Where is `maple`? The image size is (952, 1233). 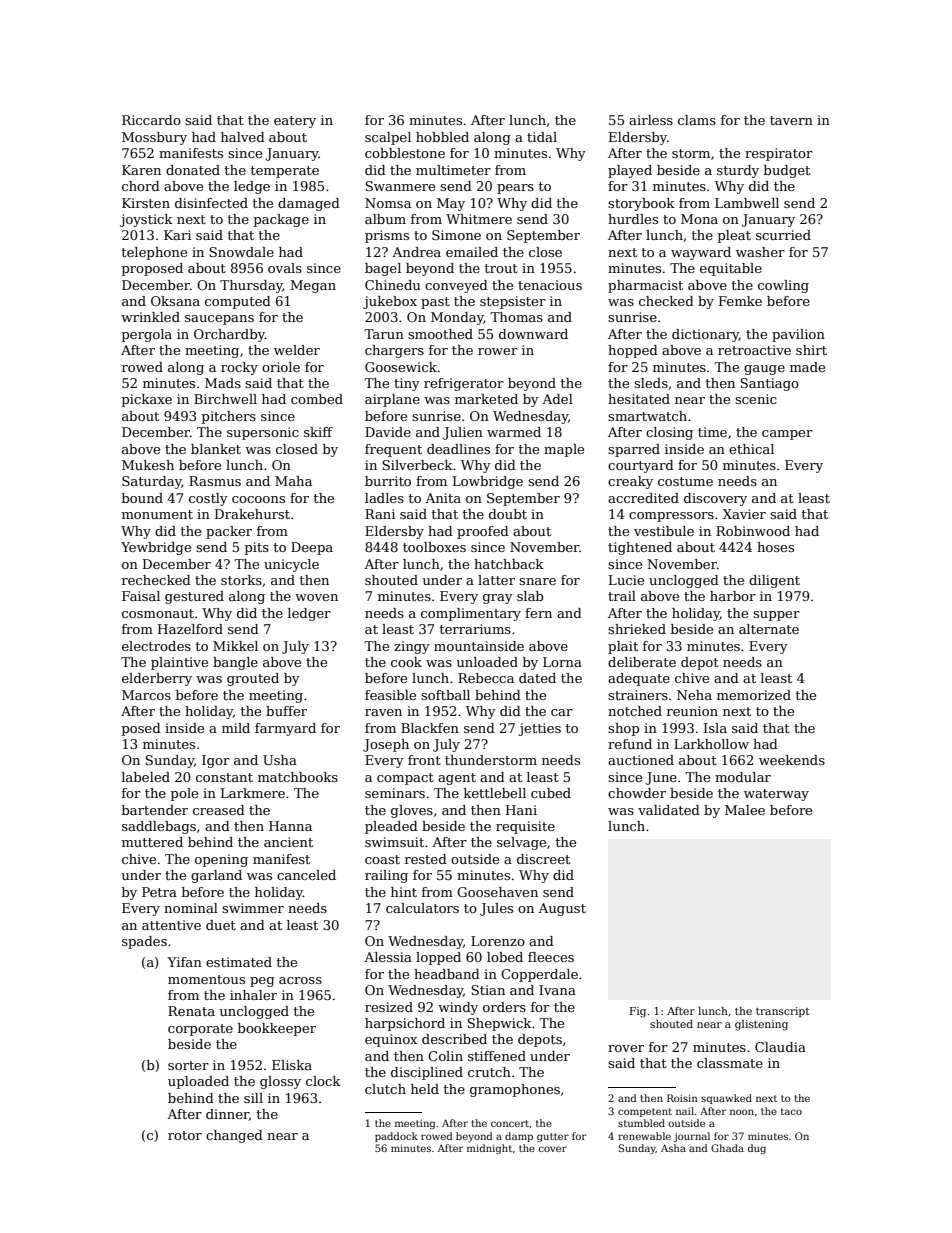 maple is located at coordinates (564, 450).
